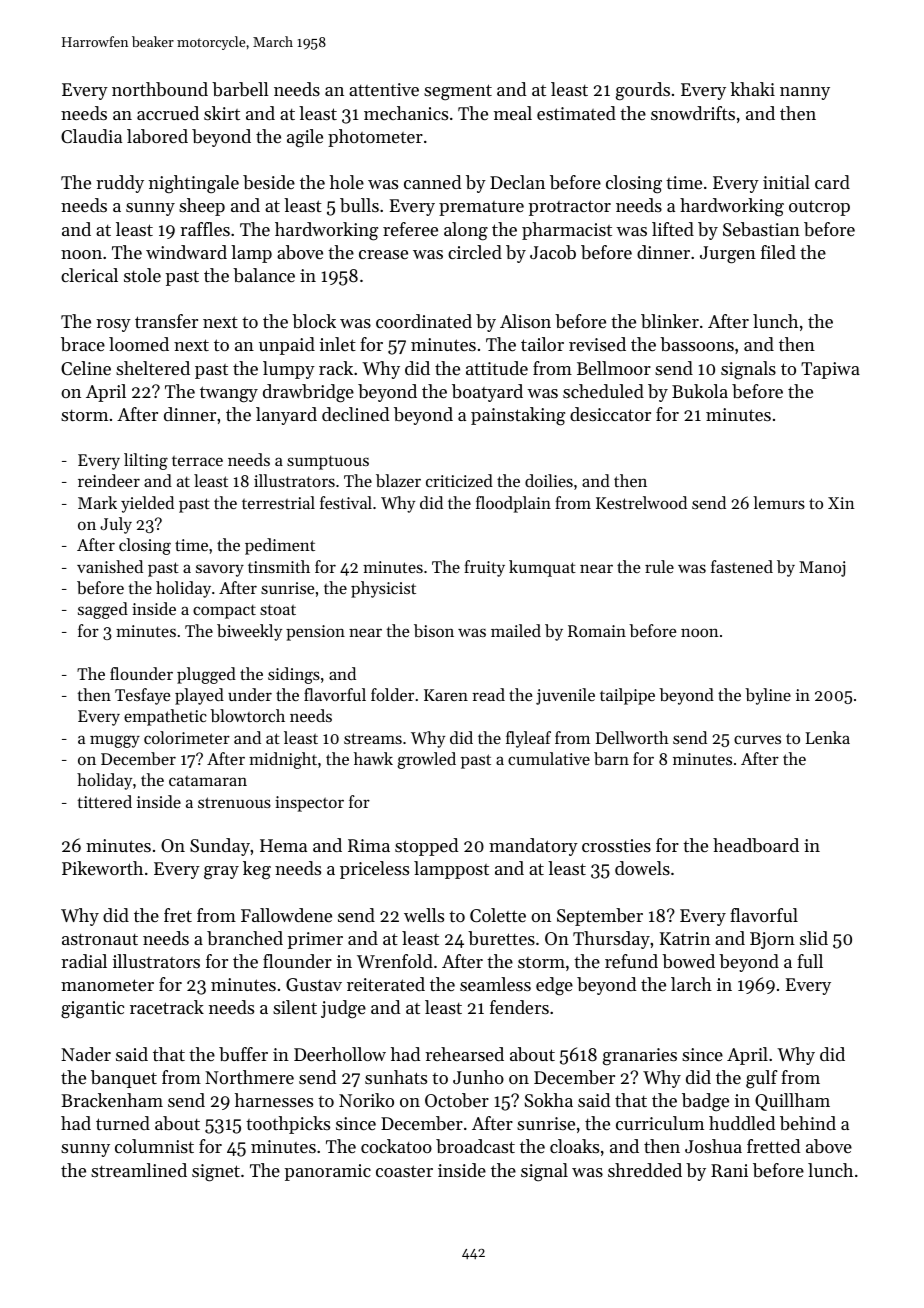  Describe the element at coordinates (295, 1007) in the screenshot. I see `silent` at that location.
